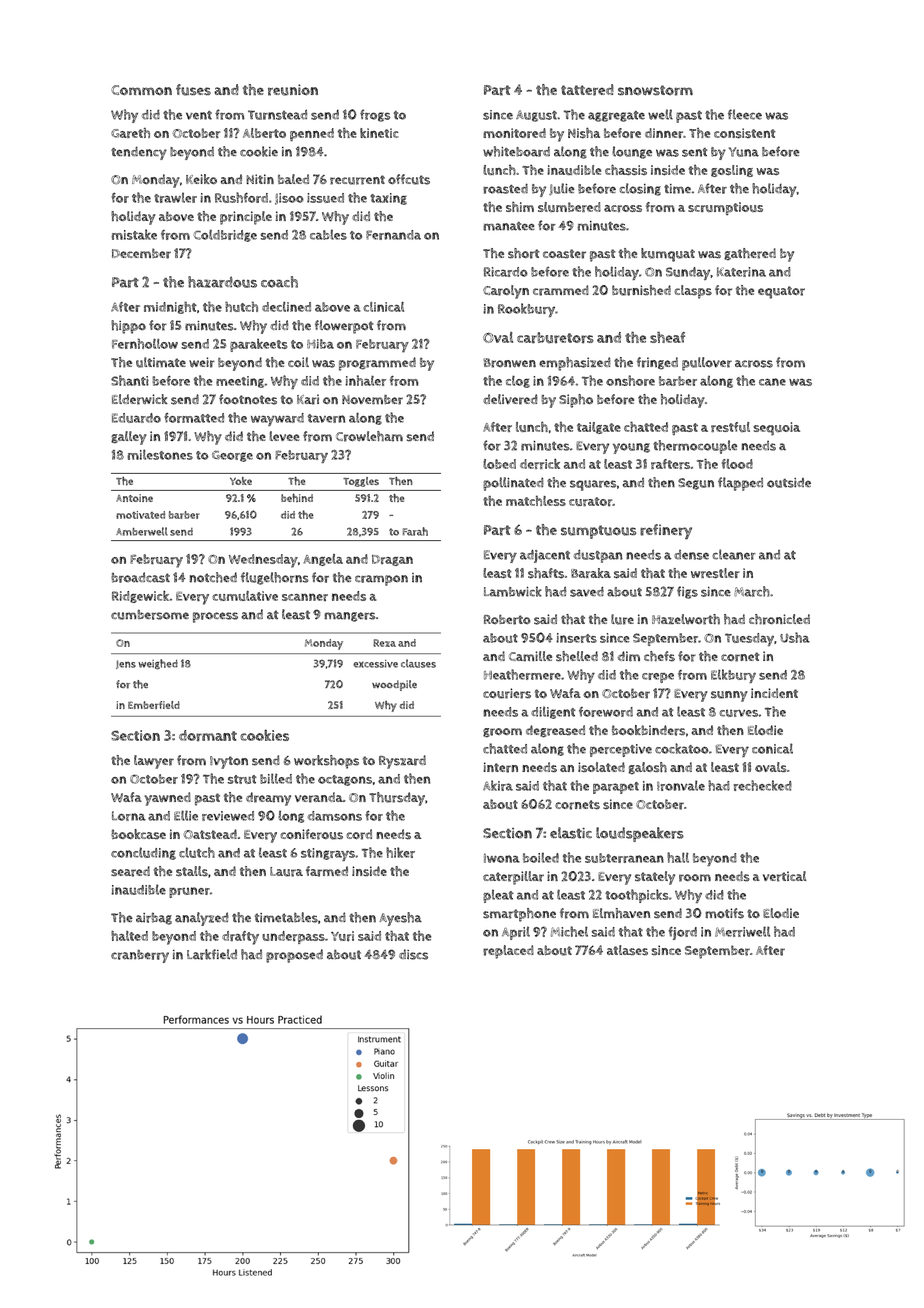 This document has height=1308, width=924. Describe the element at coordinates (509, 363) in the document. I see `Bronwen` at that location.
